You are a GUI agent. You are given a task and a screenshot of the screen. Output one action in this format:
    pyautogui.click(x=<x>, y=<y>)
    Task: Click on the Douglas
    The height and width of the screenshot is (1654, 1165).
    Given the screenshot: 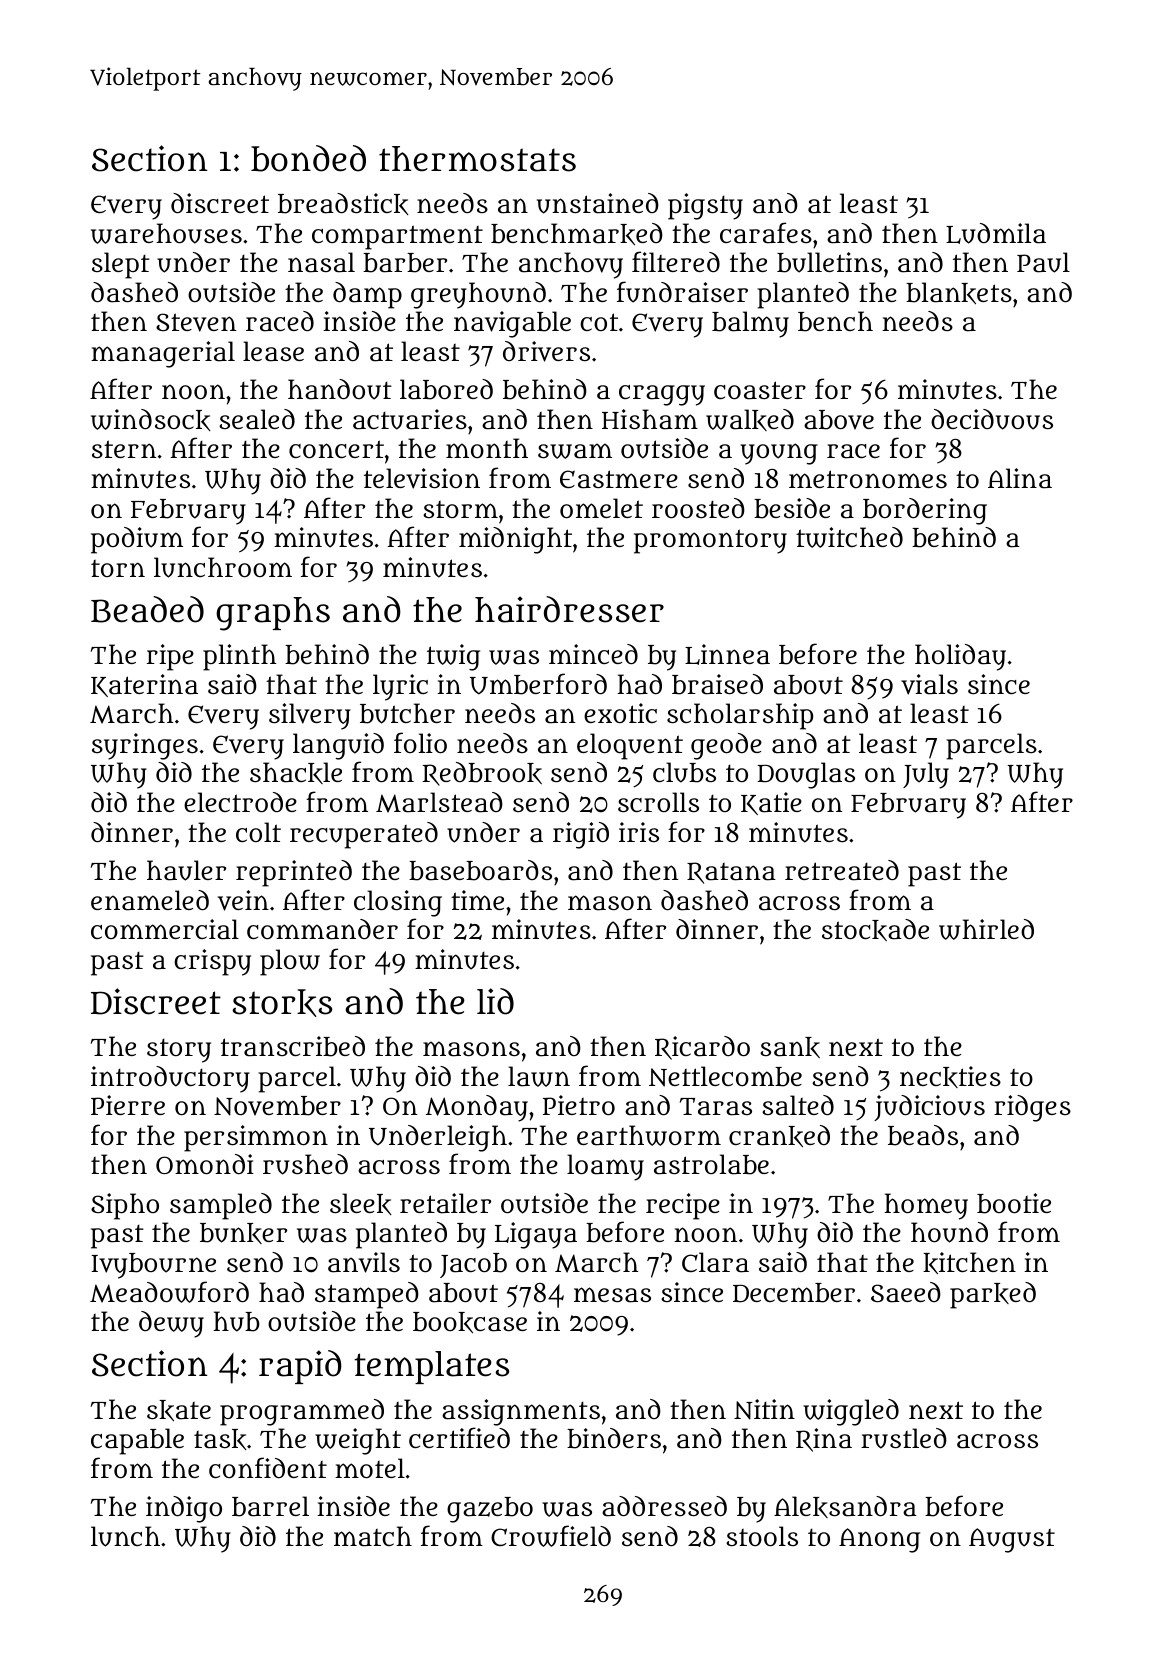 What is the action you would take?
    pyautogui.click(x=806, y=775)
